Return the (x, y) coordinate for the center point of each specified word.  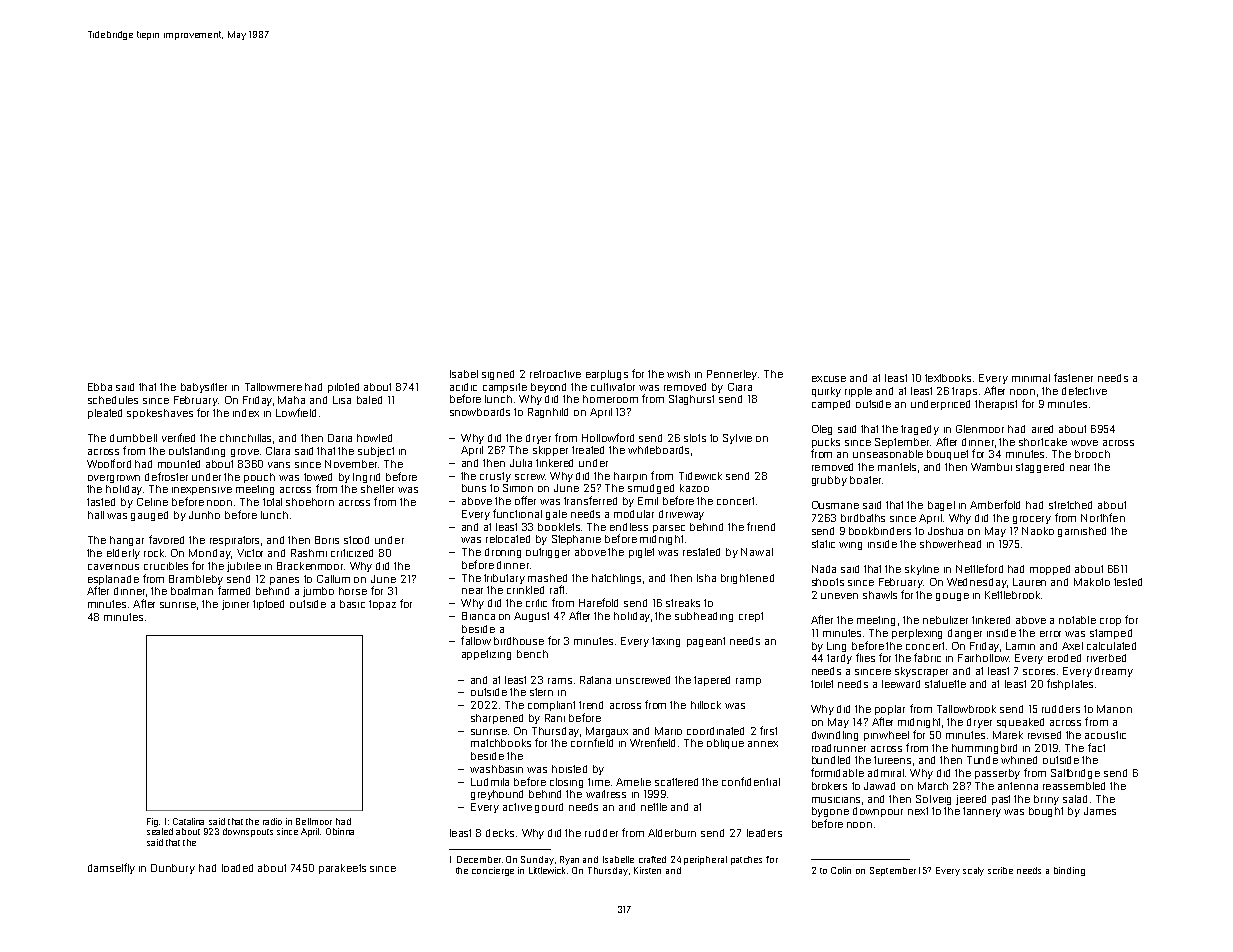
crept (751, 617)
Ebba (100, 387)
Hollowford (608, 437)
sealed (160, 831)
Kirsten (647, 870)
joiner (235, 605)
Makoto (1092, 582)
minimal (1031, 378)
